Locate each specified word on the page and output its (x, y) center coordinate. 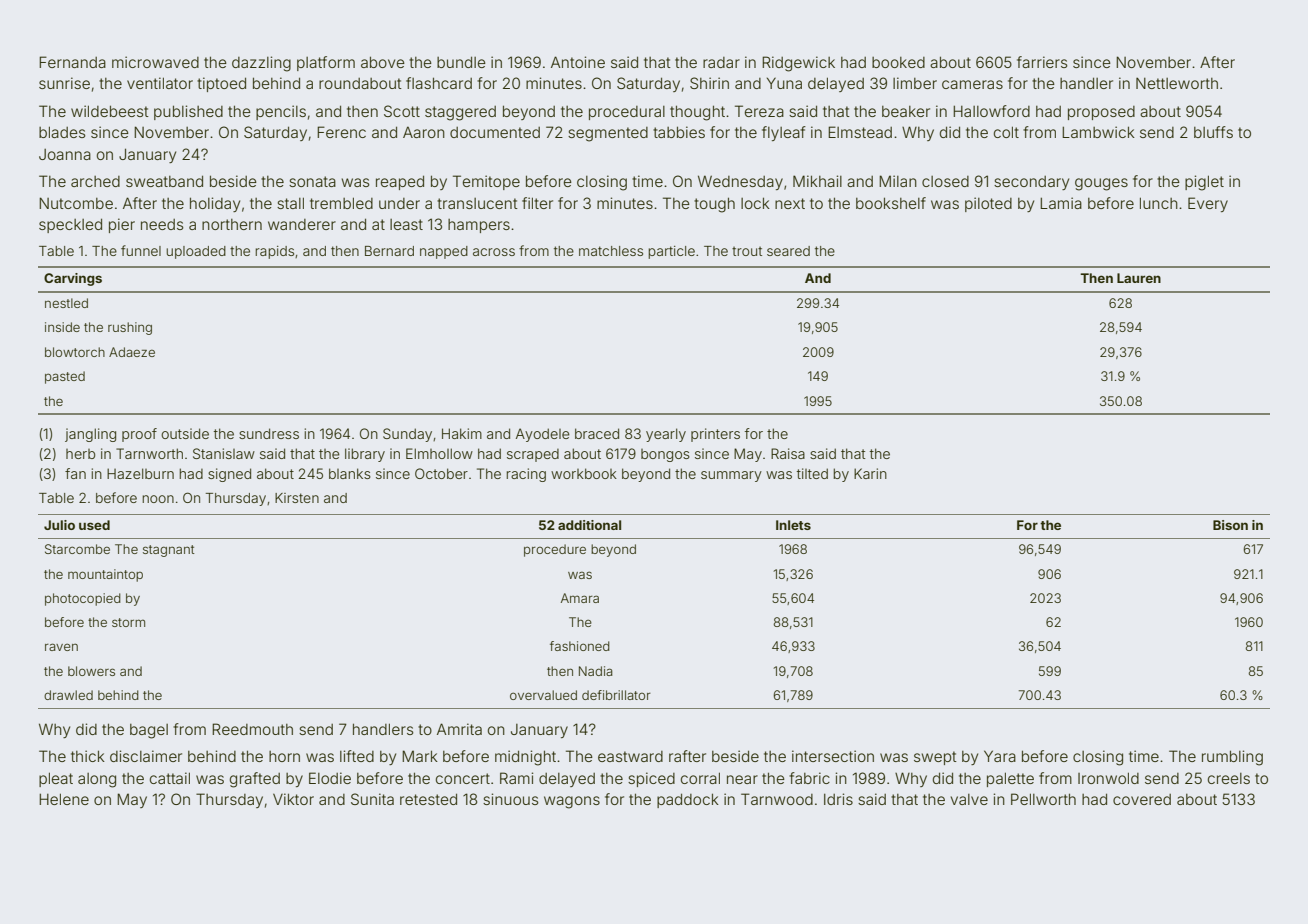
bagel (149, 731)
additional (589, 525)
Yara (1000, 756)
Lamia (1061, 203)
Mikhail (817, 181)
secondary (1031, 183)
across (494, 252)
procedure (555, 550)
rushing (130, 328)
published (188, 112)
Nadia (596, 671)
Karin (870, 473)
